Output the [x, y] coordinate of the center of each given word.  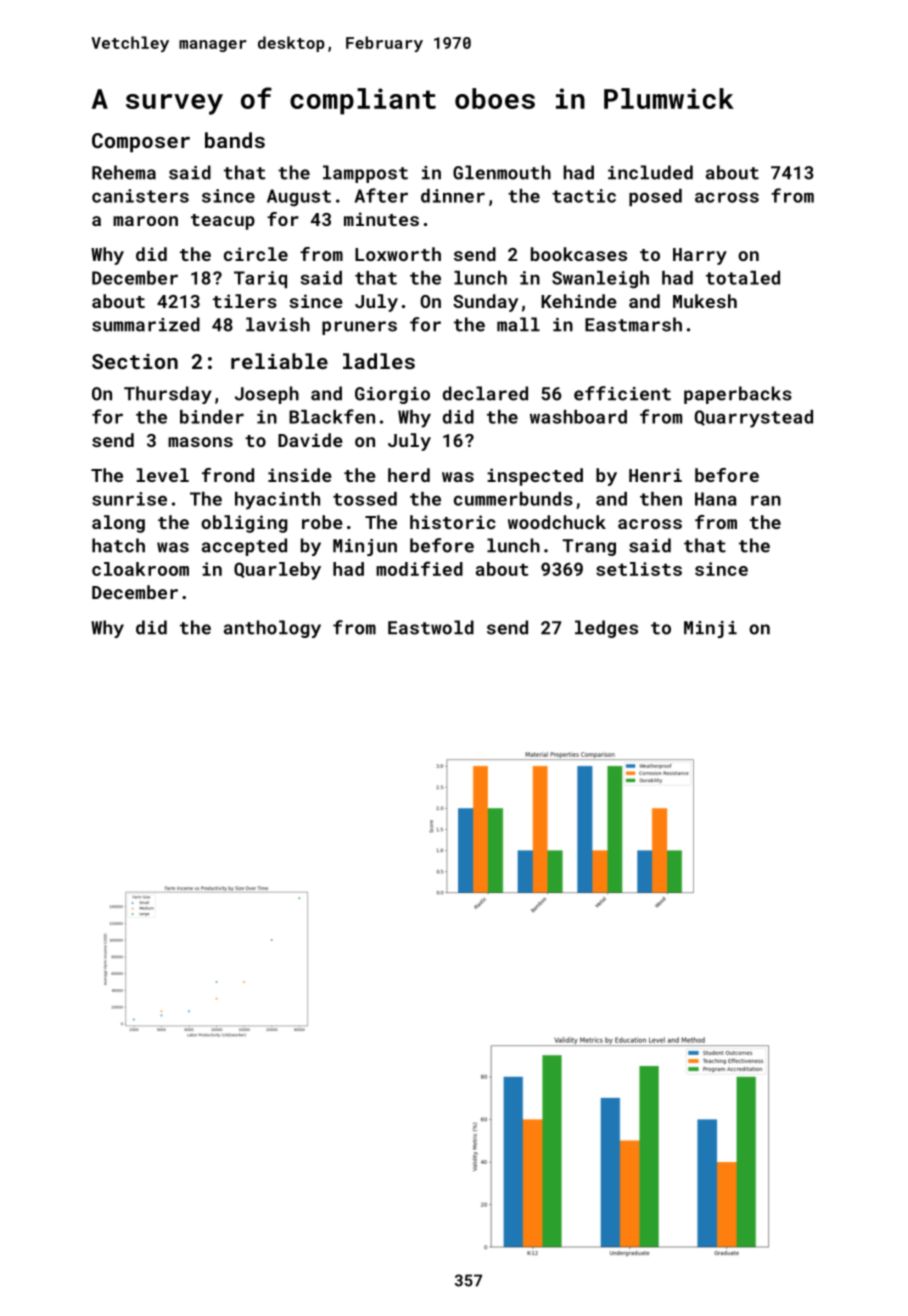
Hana [716, 499]
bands [235, 140]
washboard [578, 417]
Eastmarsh [633, 324]
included [650, 172]
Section [135, 361]
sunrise [129, 499]
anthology [272, 629]
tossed [365, 499]
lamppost [365, 174]
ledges [606, 629]
